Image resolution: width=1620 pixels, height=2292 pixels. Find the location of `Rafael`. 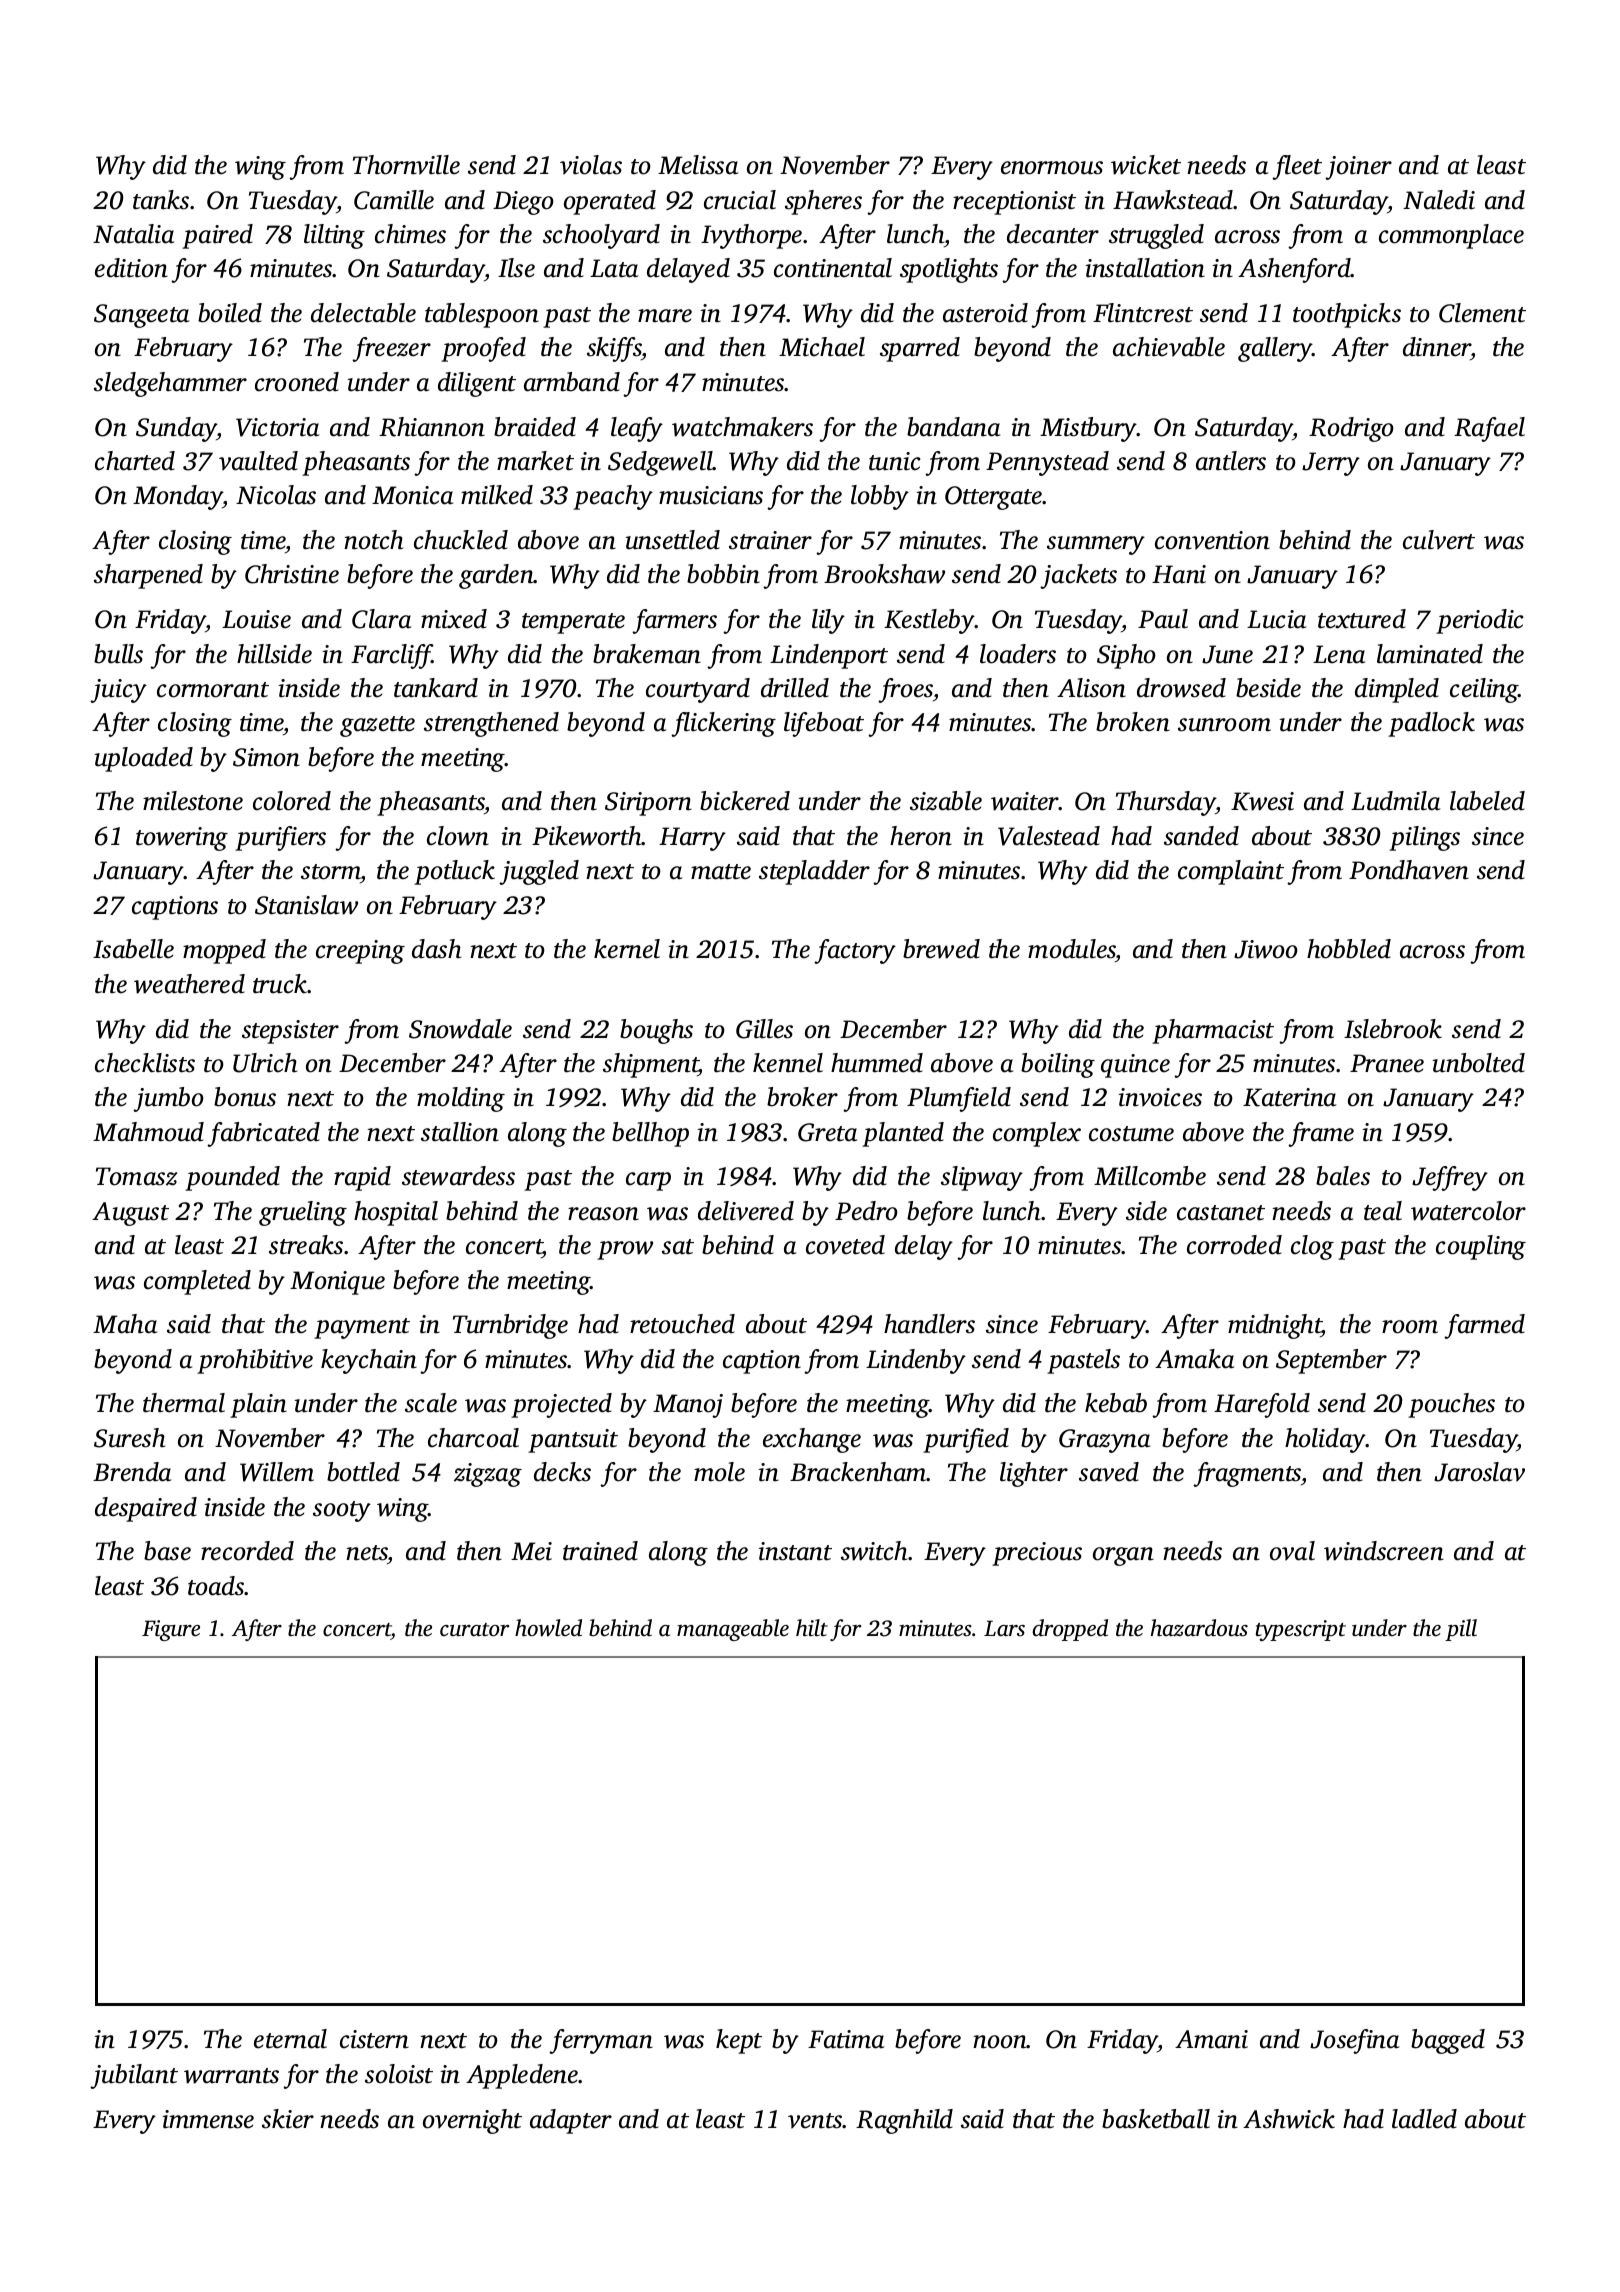

Rafael is located at coordinates (1489, 429).
